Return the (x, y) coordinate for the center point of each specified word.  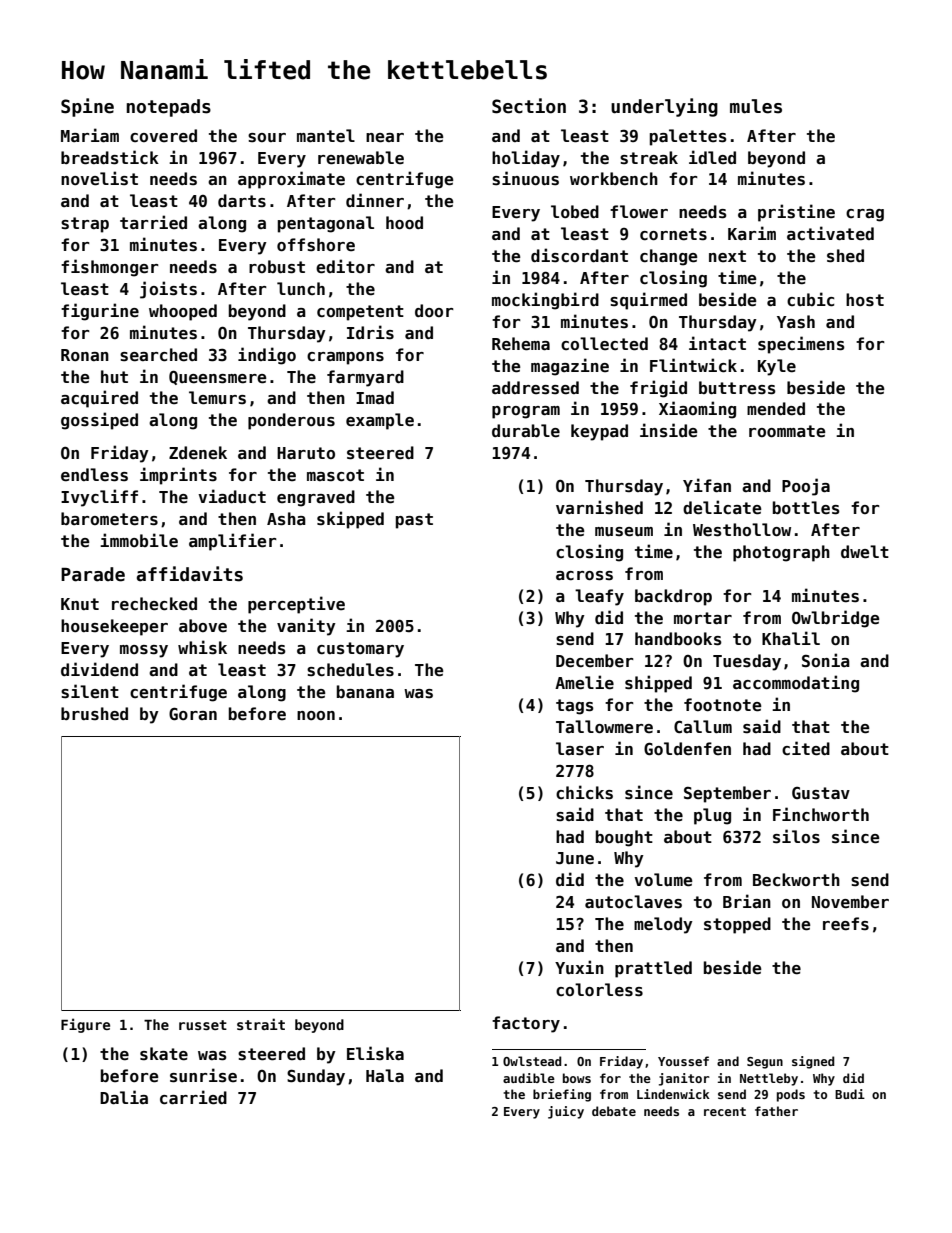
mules (756, 106)
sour (267, 138)
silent (90, 691)
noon (316, 715)
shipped (658, 684)
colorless (599, 990)
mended (776, 409)
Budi (850, 1094)
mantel (326, 135)
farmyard (365, 378)
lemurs (217, 398)
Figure (85, 1025)
